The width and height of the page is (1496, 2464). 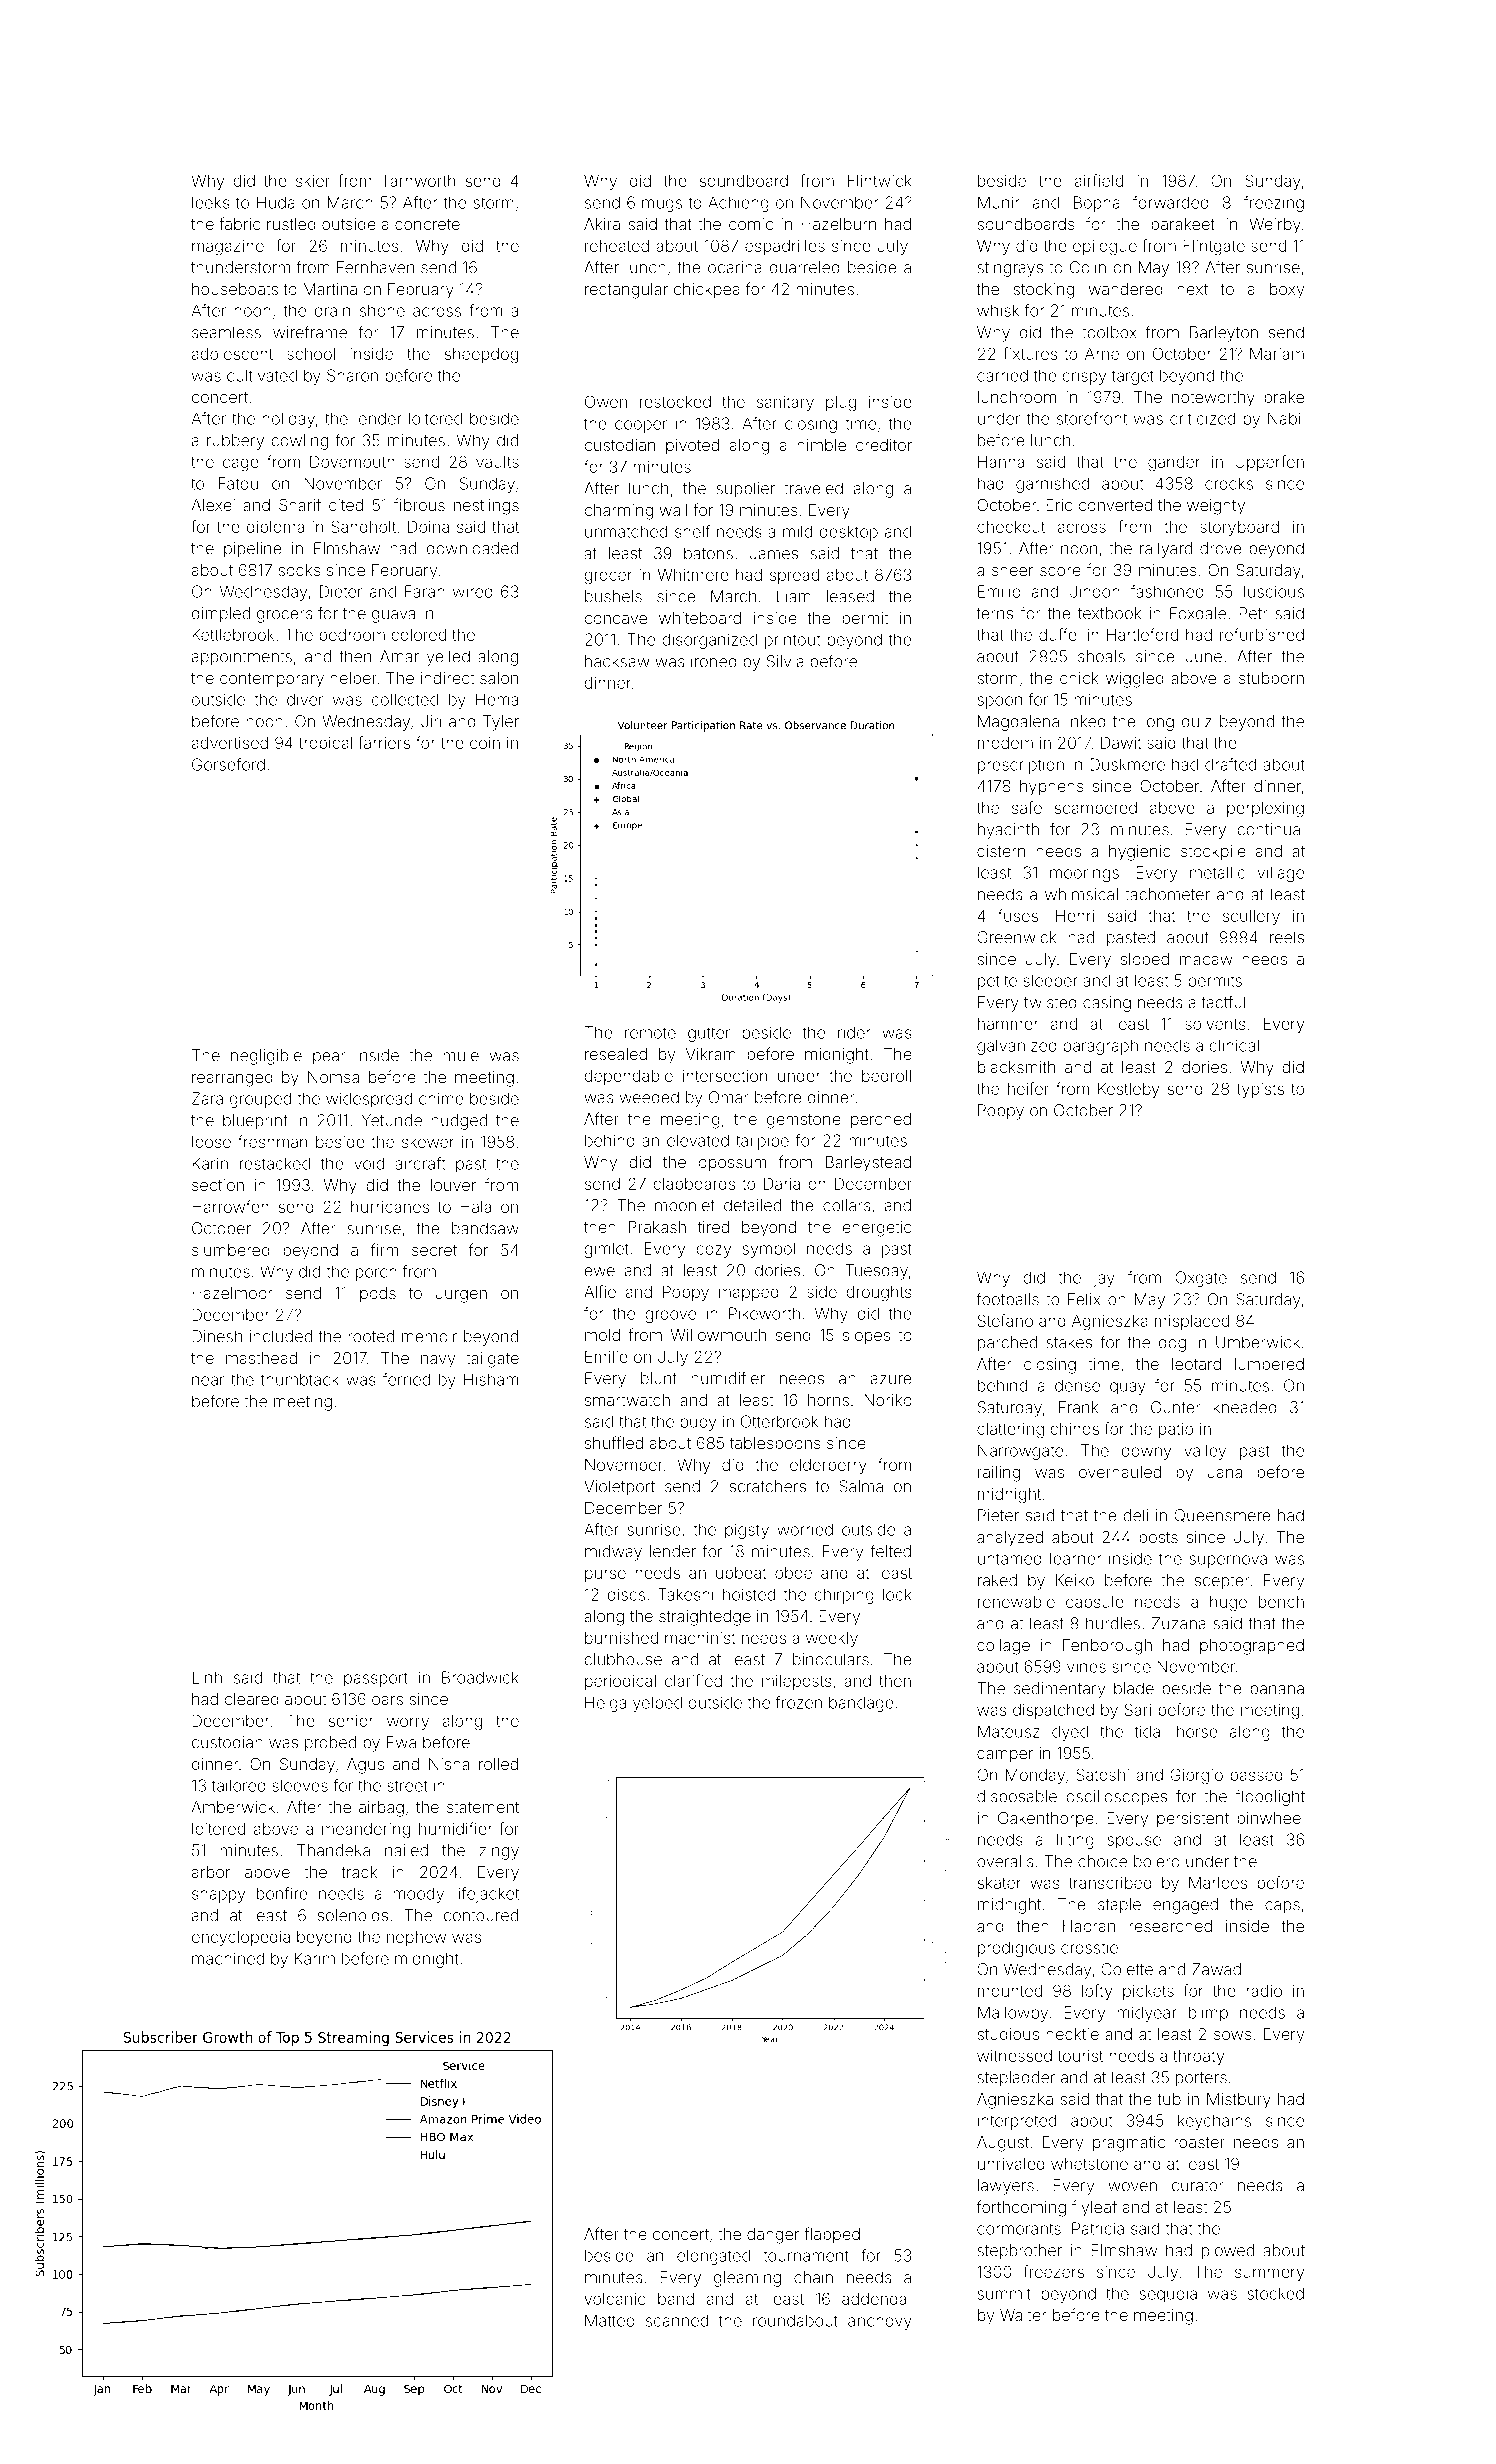 What do you see at coordinates (1128, 1090) in the page?
I see `Kestleby` at bounding box center [1128, 1090].
